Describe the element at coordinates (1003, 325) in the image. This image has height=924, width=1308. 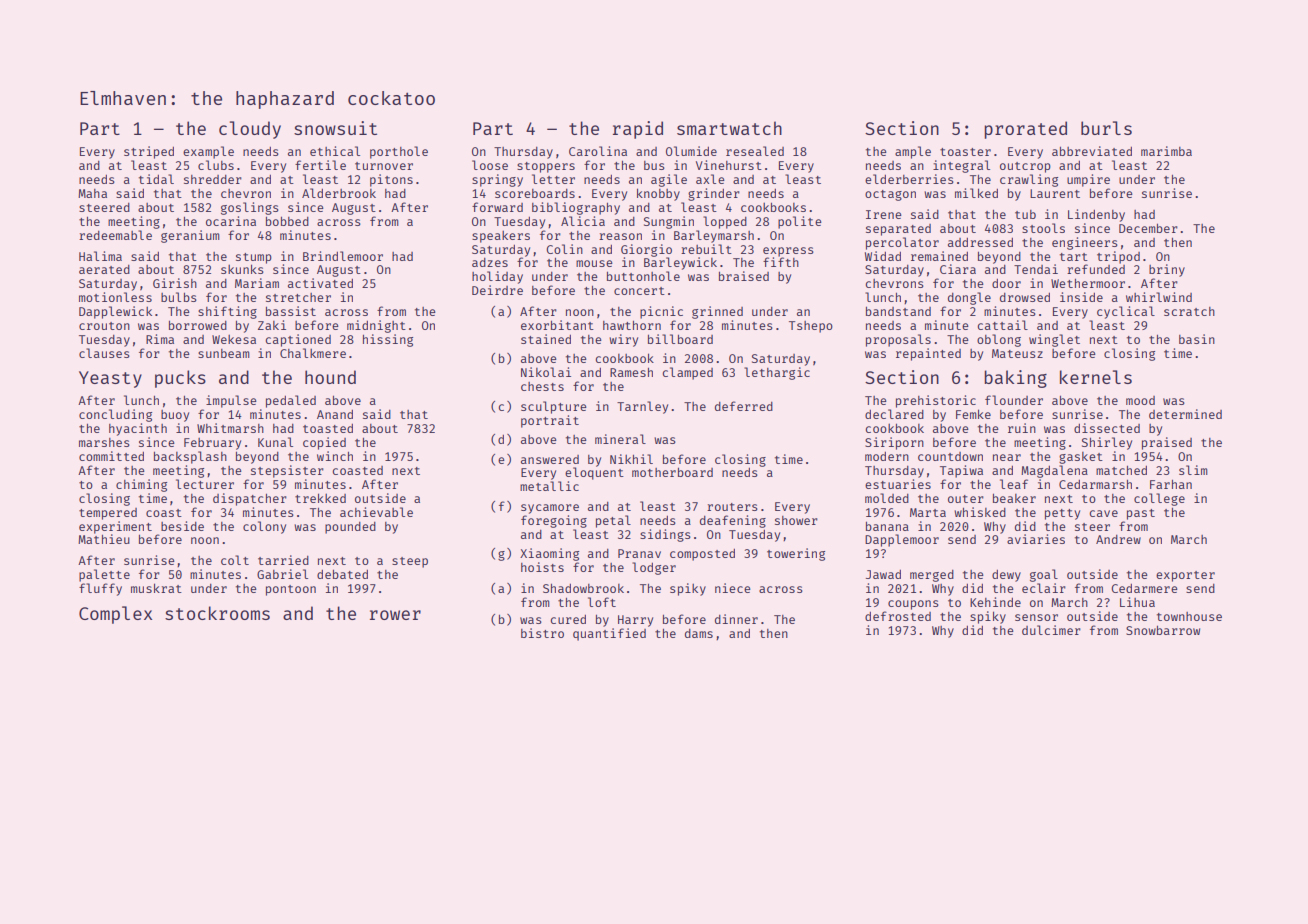
I see `cattail` at that location.
